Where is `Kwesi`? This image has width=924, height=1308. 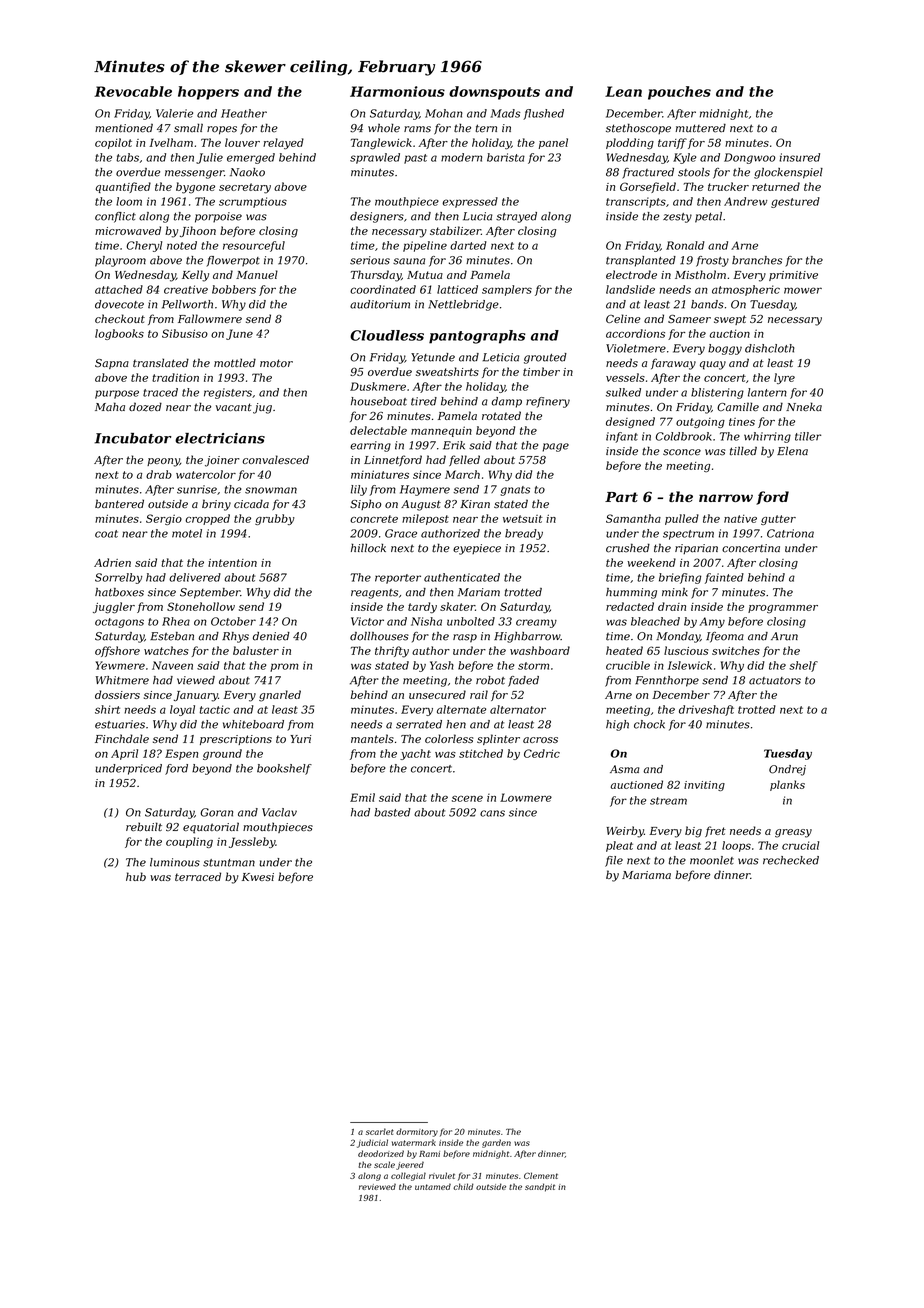
Kwesi is located at coordinates (258, 877).
